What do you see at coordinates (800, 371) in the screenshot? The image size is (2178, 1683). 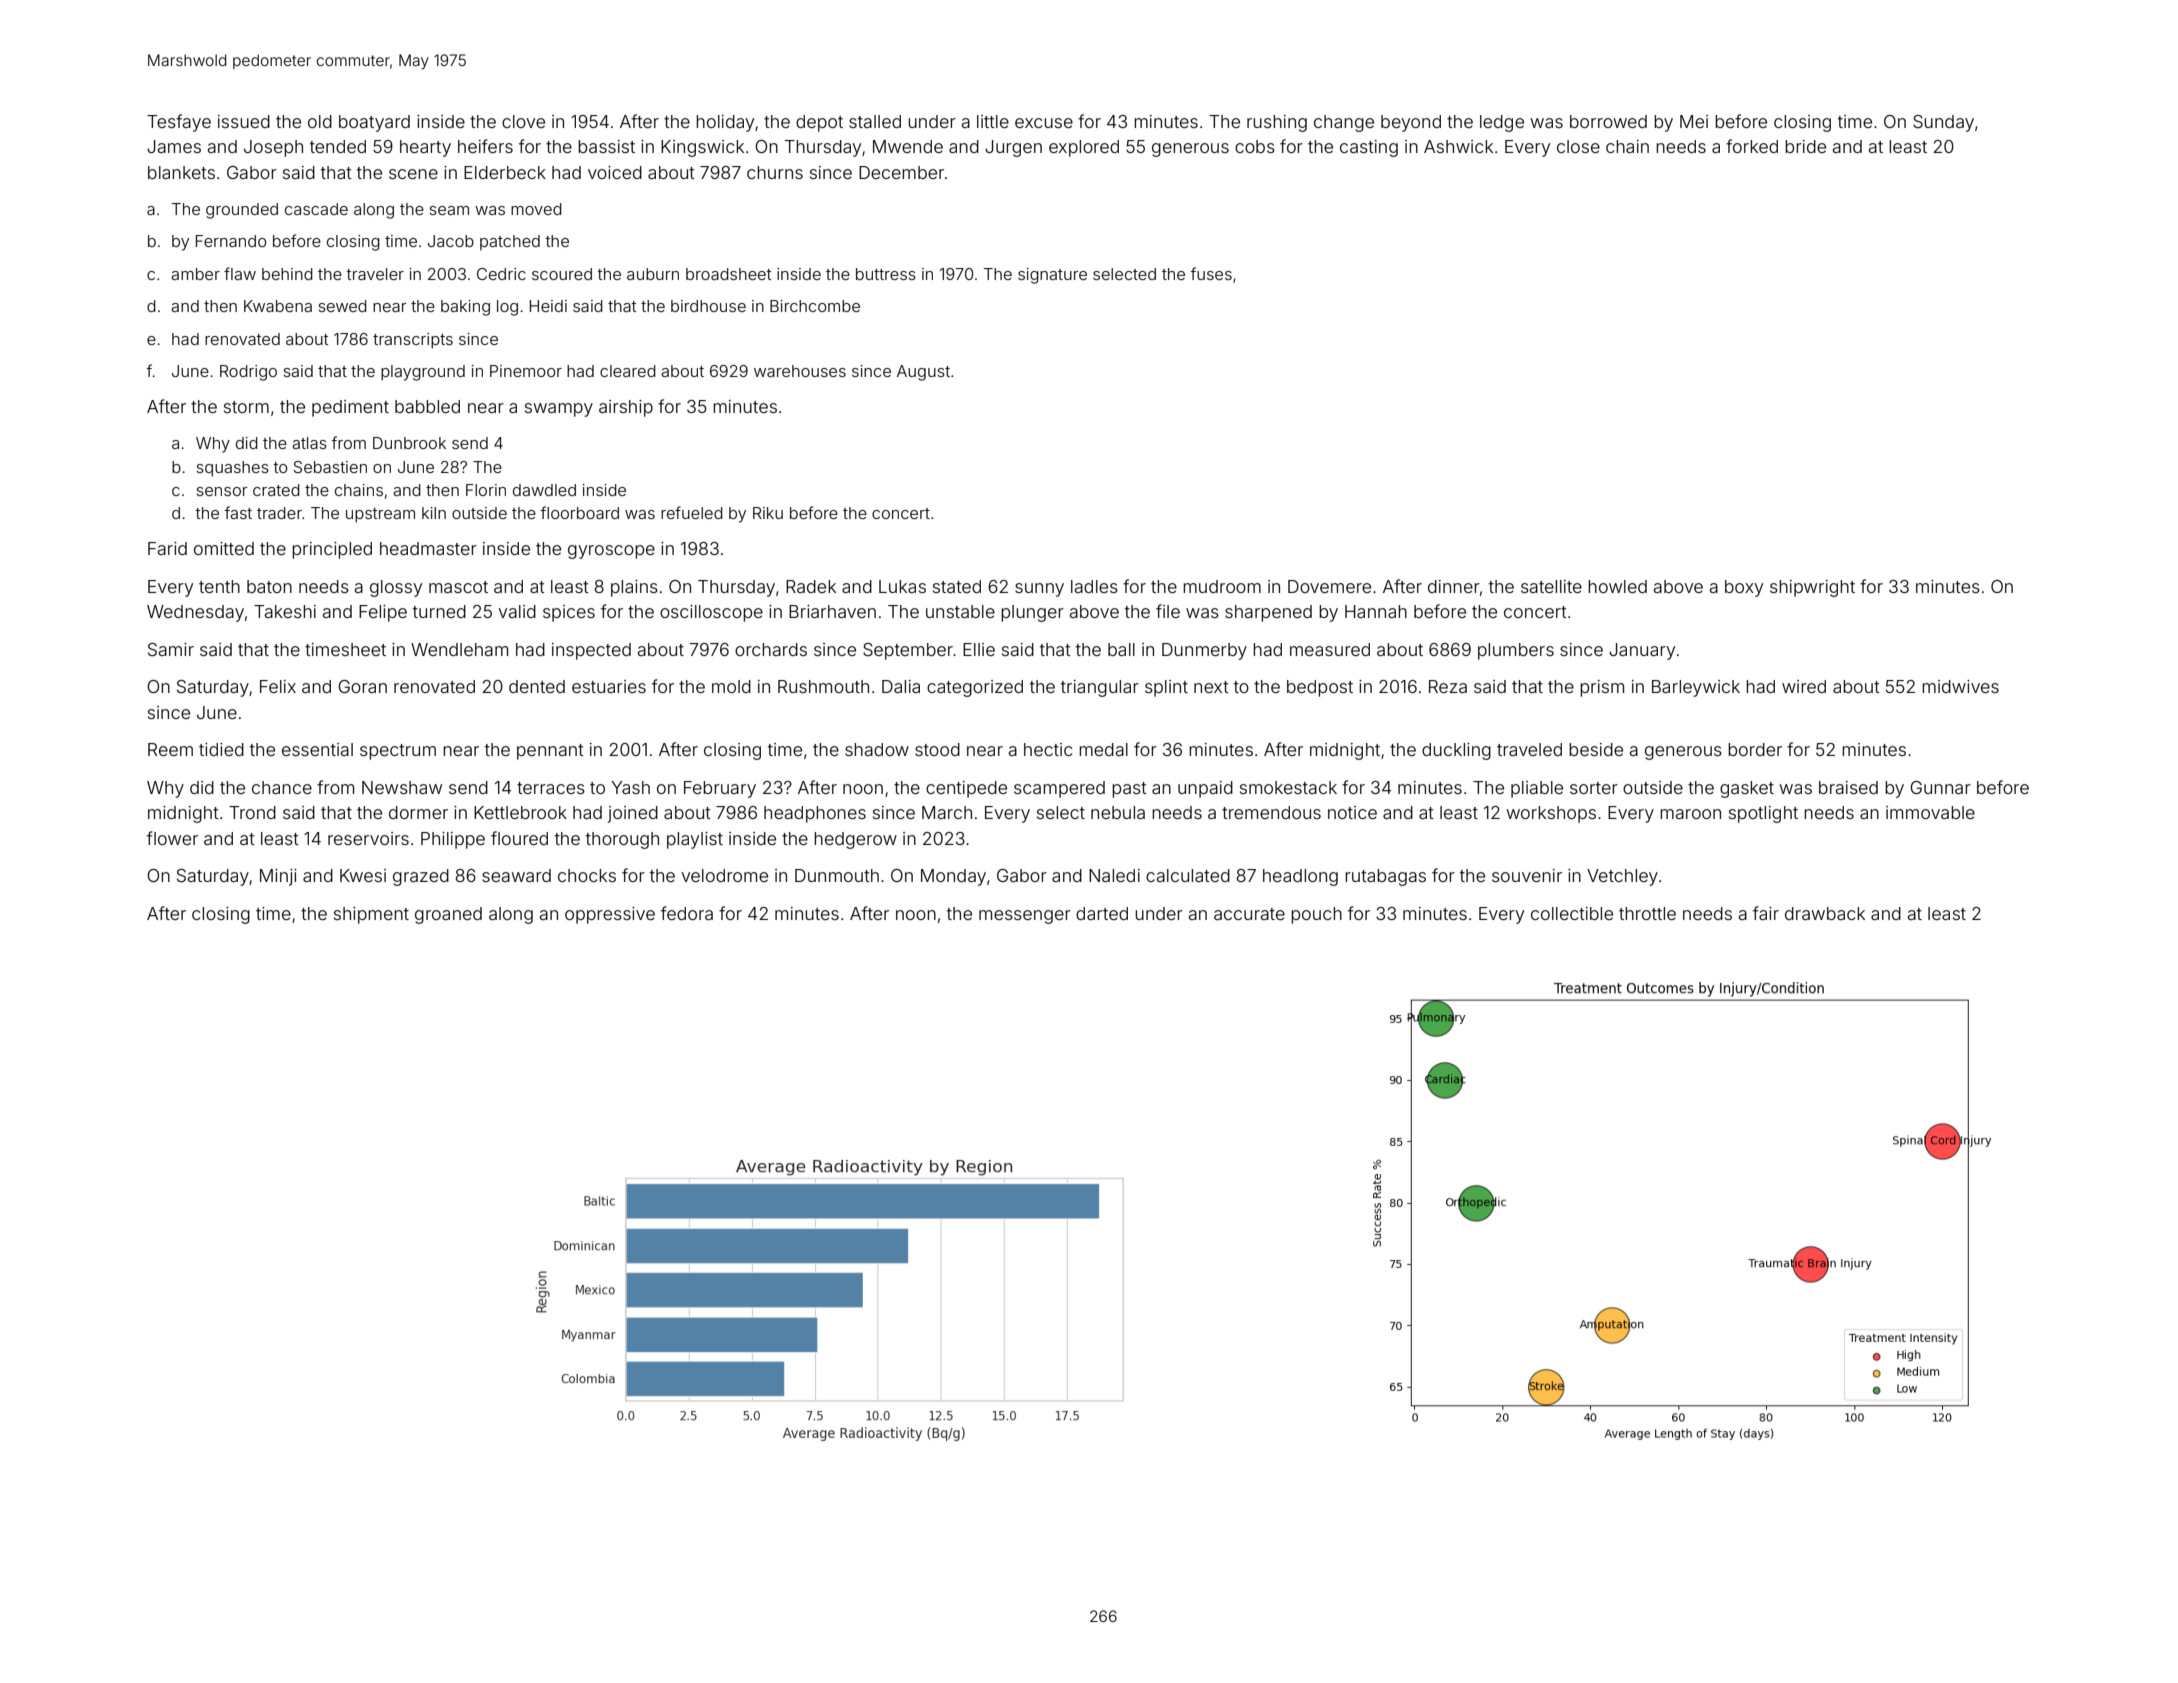 I see `warehouses` at bounding box center [800, 371].
